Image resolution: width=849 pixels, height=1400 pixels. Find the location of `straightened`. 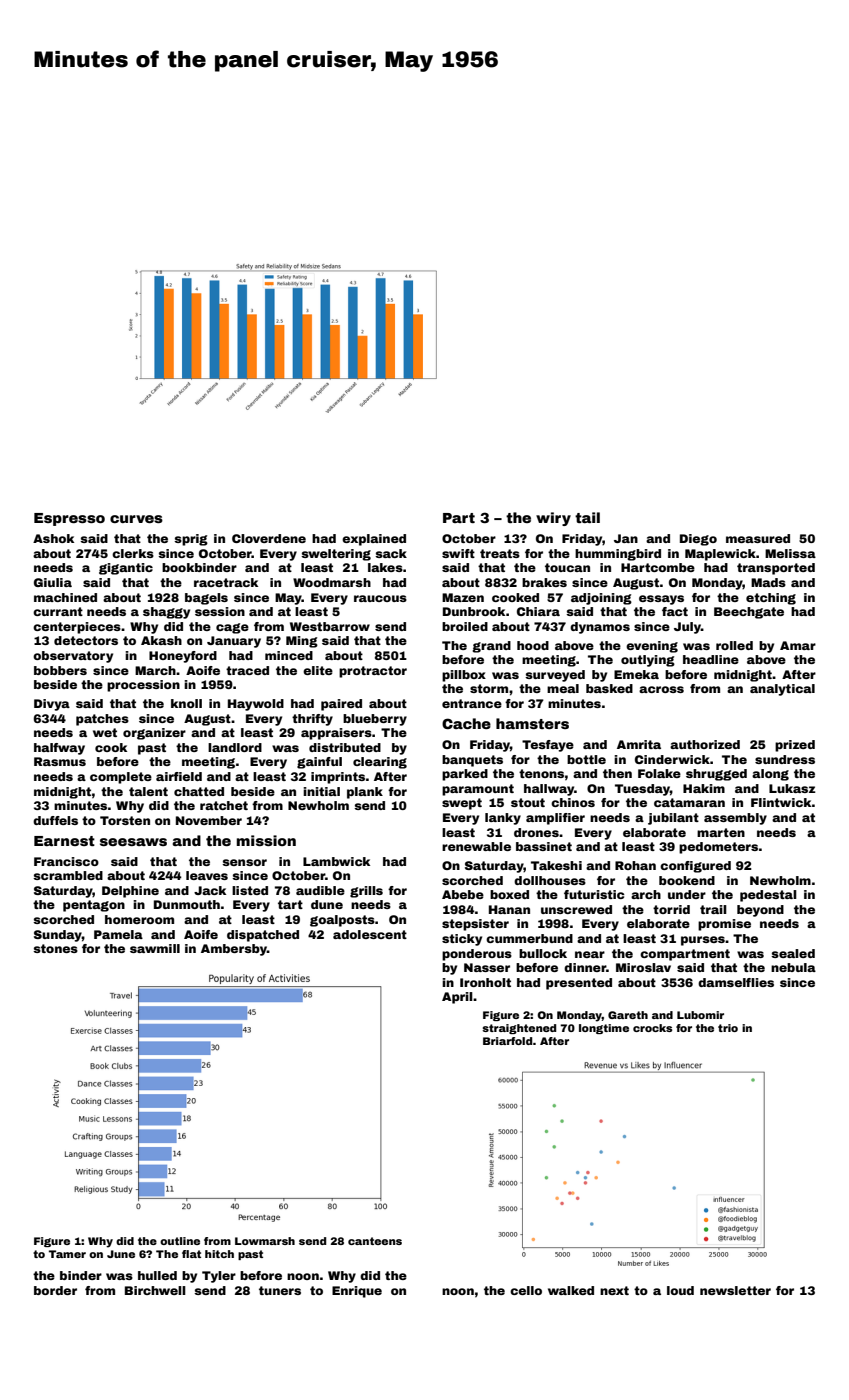

straightened is located at coordinates (519, 1029).
